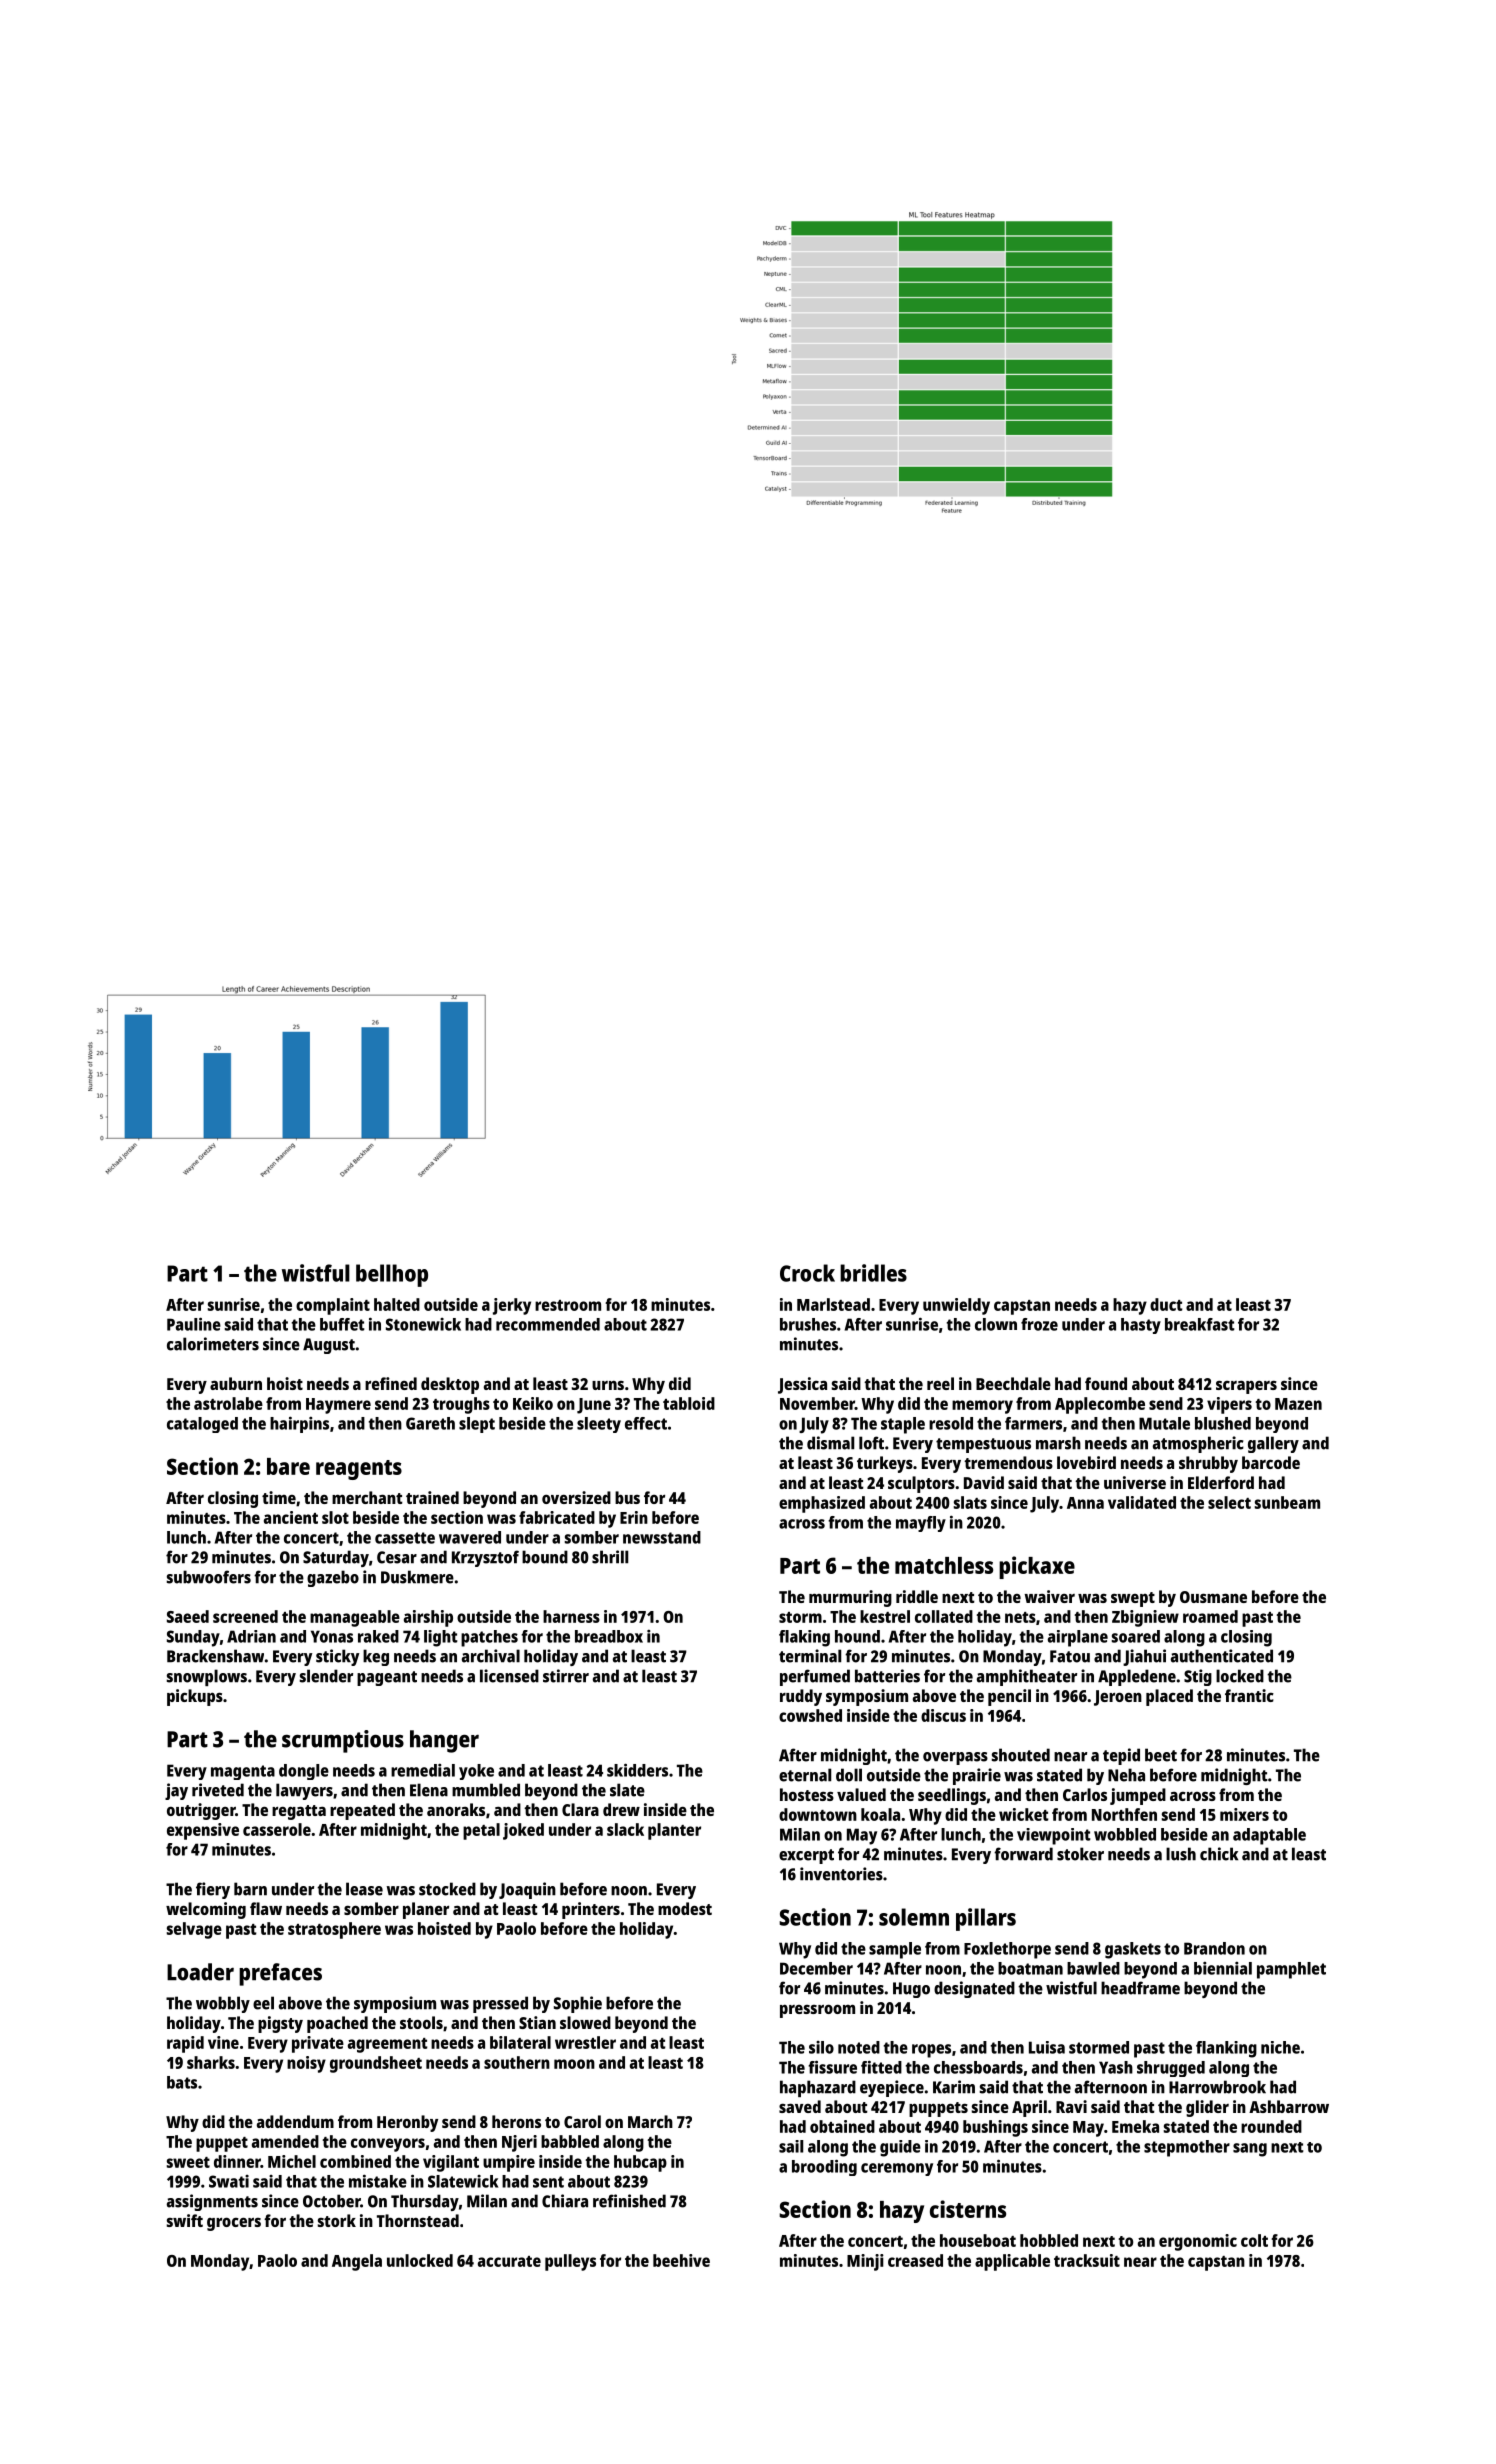 This page has width=1496, height=2464. What do you see at coordinates (343, 1741) in the page?
I see `scrumptious` at bounding box center [343, 1741].
